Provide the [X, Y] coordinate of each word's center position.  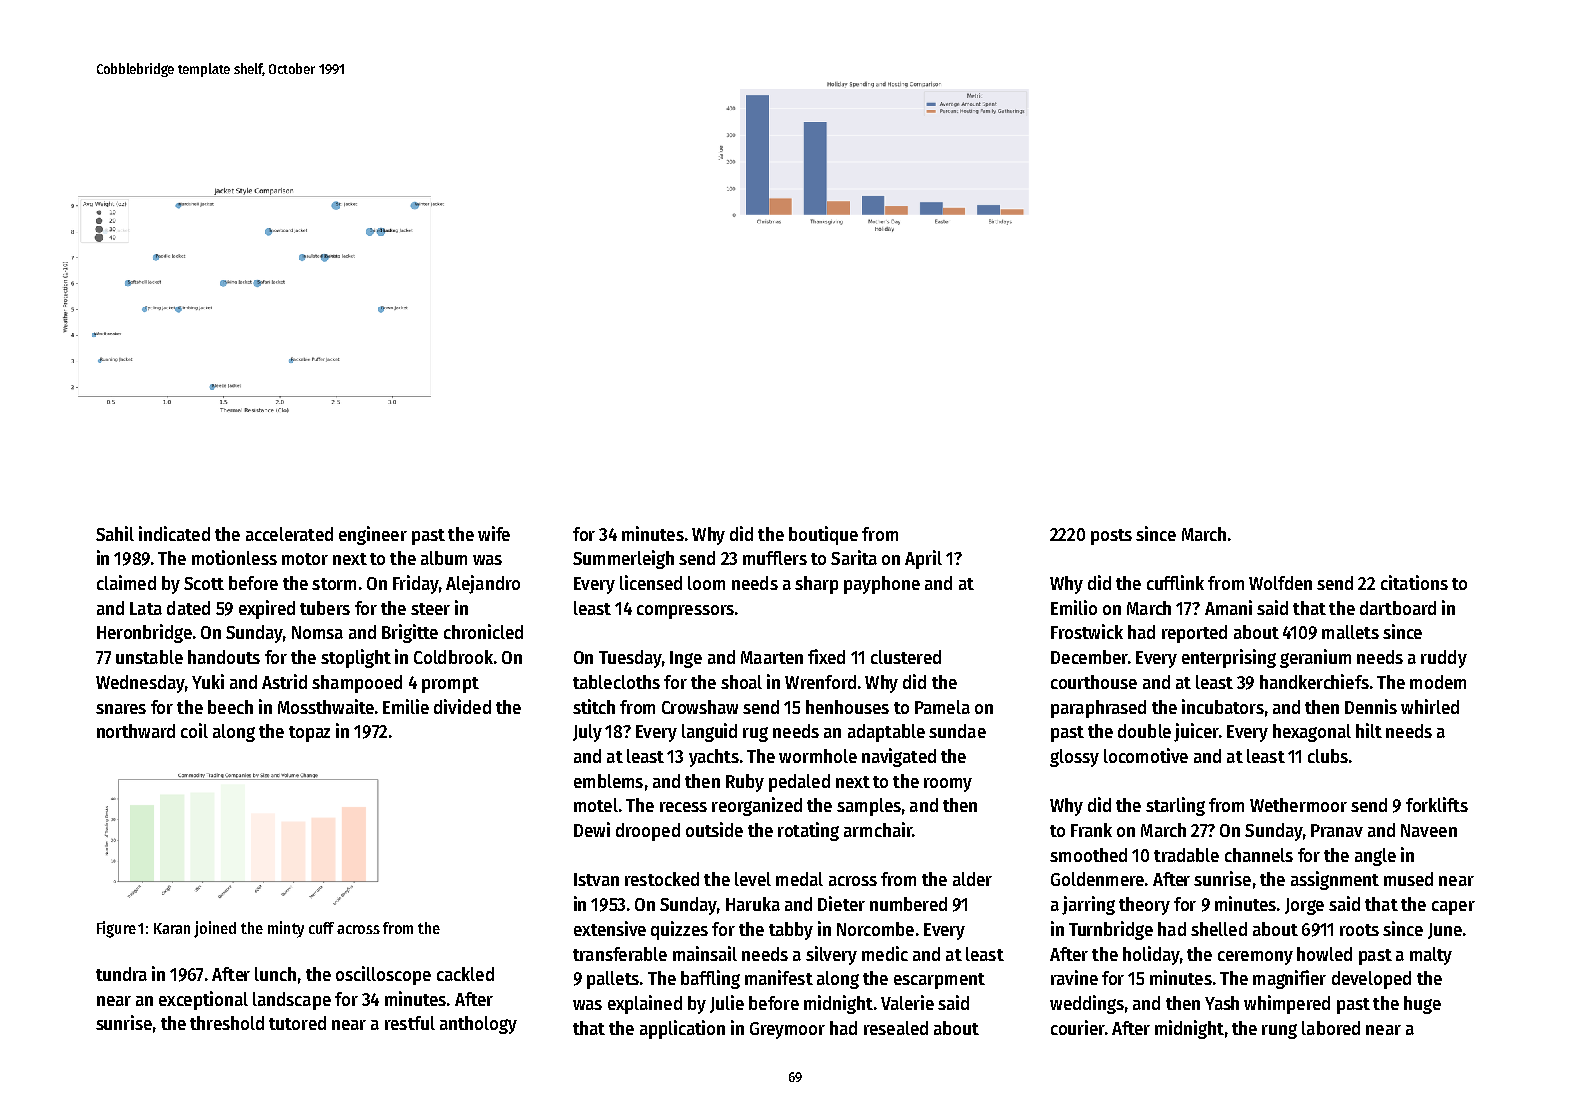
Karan [172, 928]
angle [1375, 857]
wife [494, 533]
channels [1259, 855]
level [753, 879]
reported [1194, 634]
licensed [651, 582]
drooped [648, 832]
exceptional [203, 1000]
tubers [325, 608]
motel [596, 805]
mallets [1350, 632]
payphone [882, 585]
